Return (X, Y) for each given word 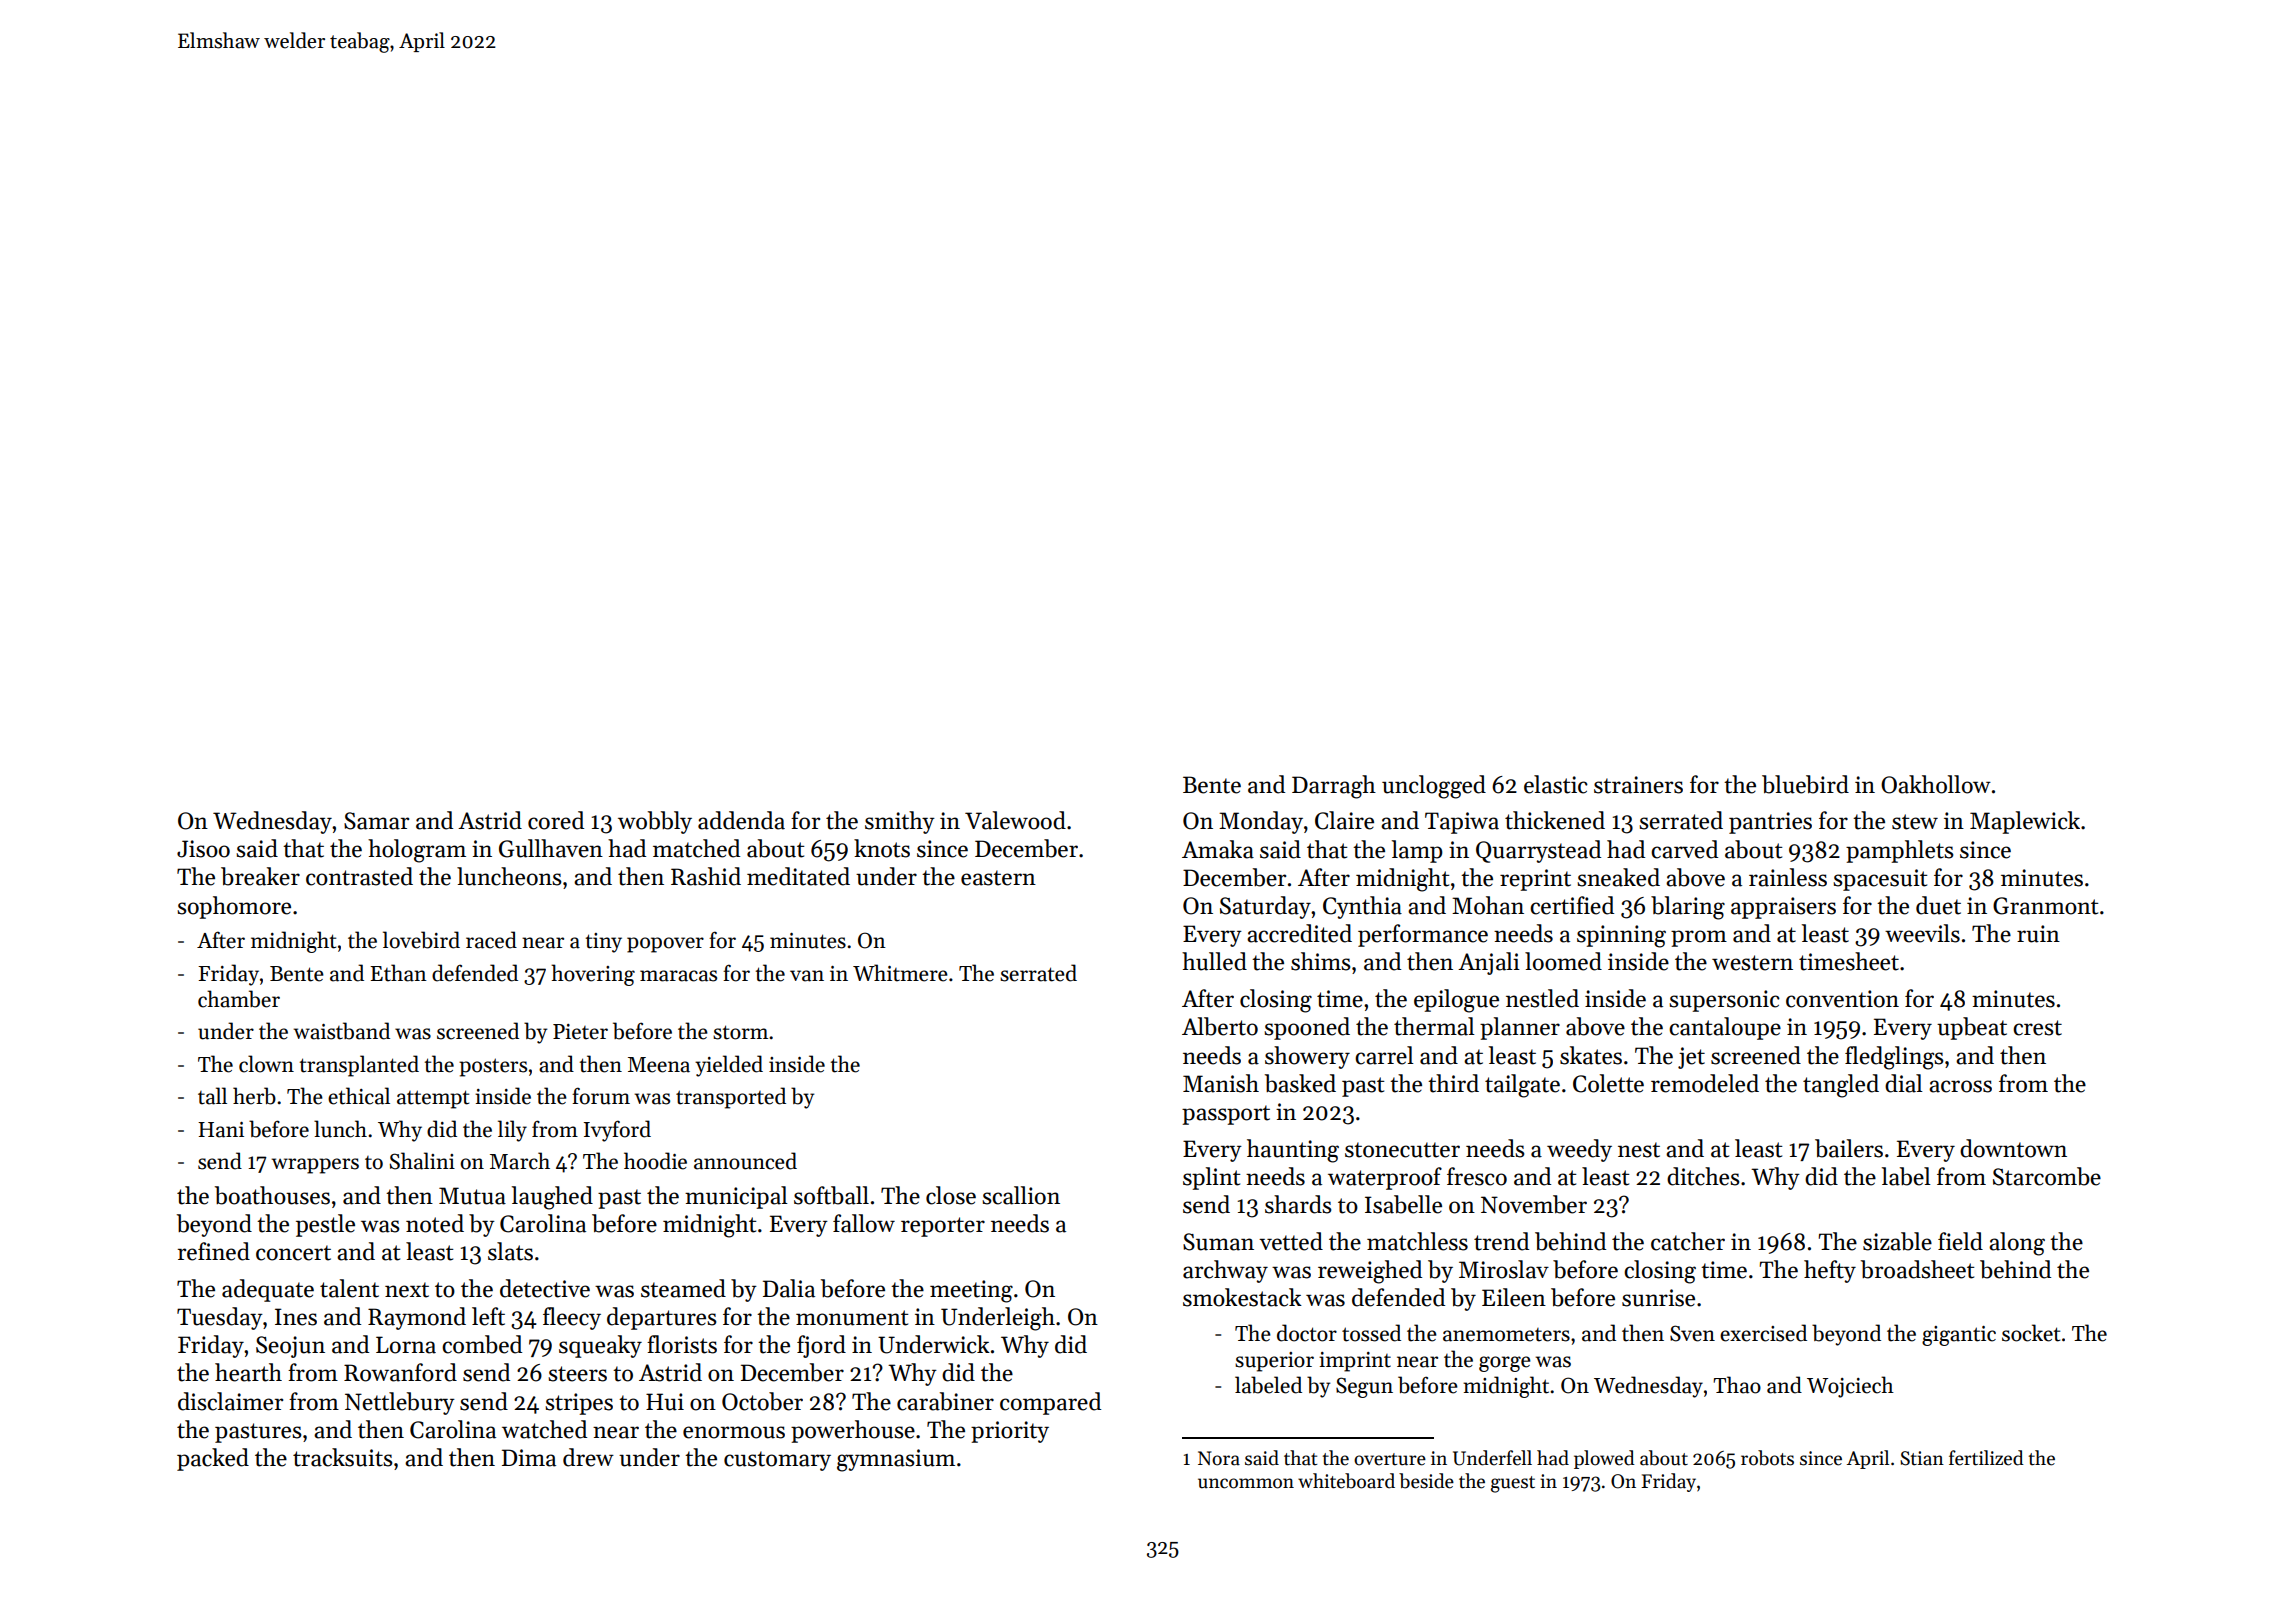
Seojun (290, 1347)
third (1453, 1083)
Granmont (2046, 906)
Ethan (398, 973)
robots (1767, 1458)
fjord (821, 1346)
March (520, 1161)
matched (696, 848)
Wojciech (1850, 1387)
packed (213, 1459)
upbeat (1972, 1028)
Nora (1219, 1458)
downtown (2013, 1148)
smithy (900, 822)
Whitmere (900, 973)
